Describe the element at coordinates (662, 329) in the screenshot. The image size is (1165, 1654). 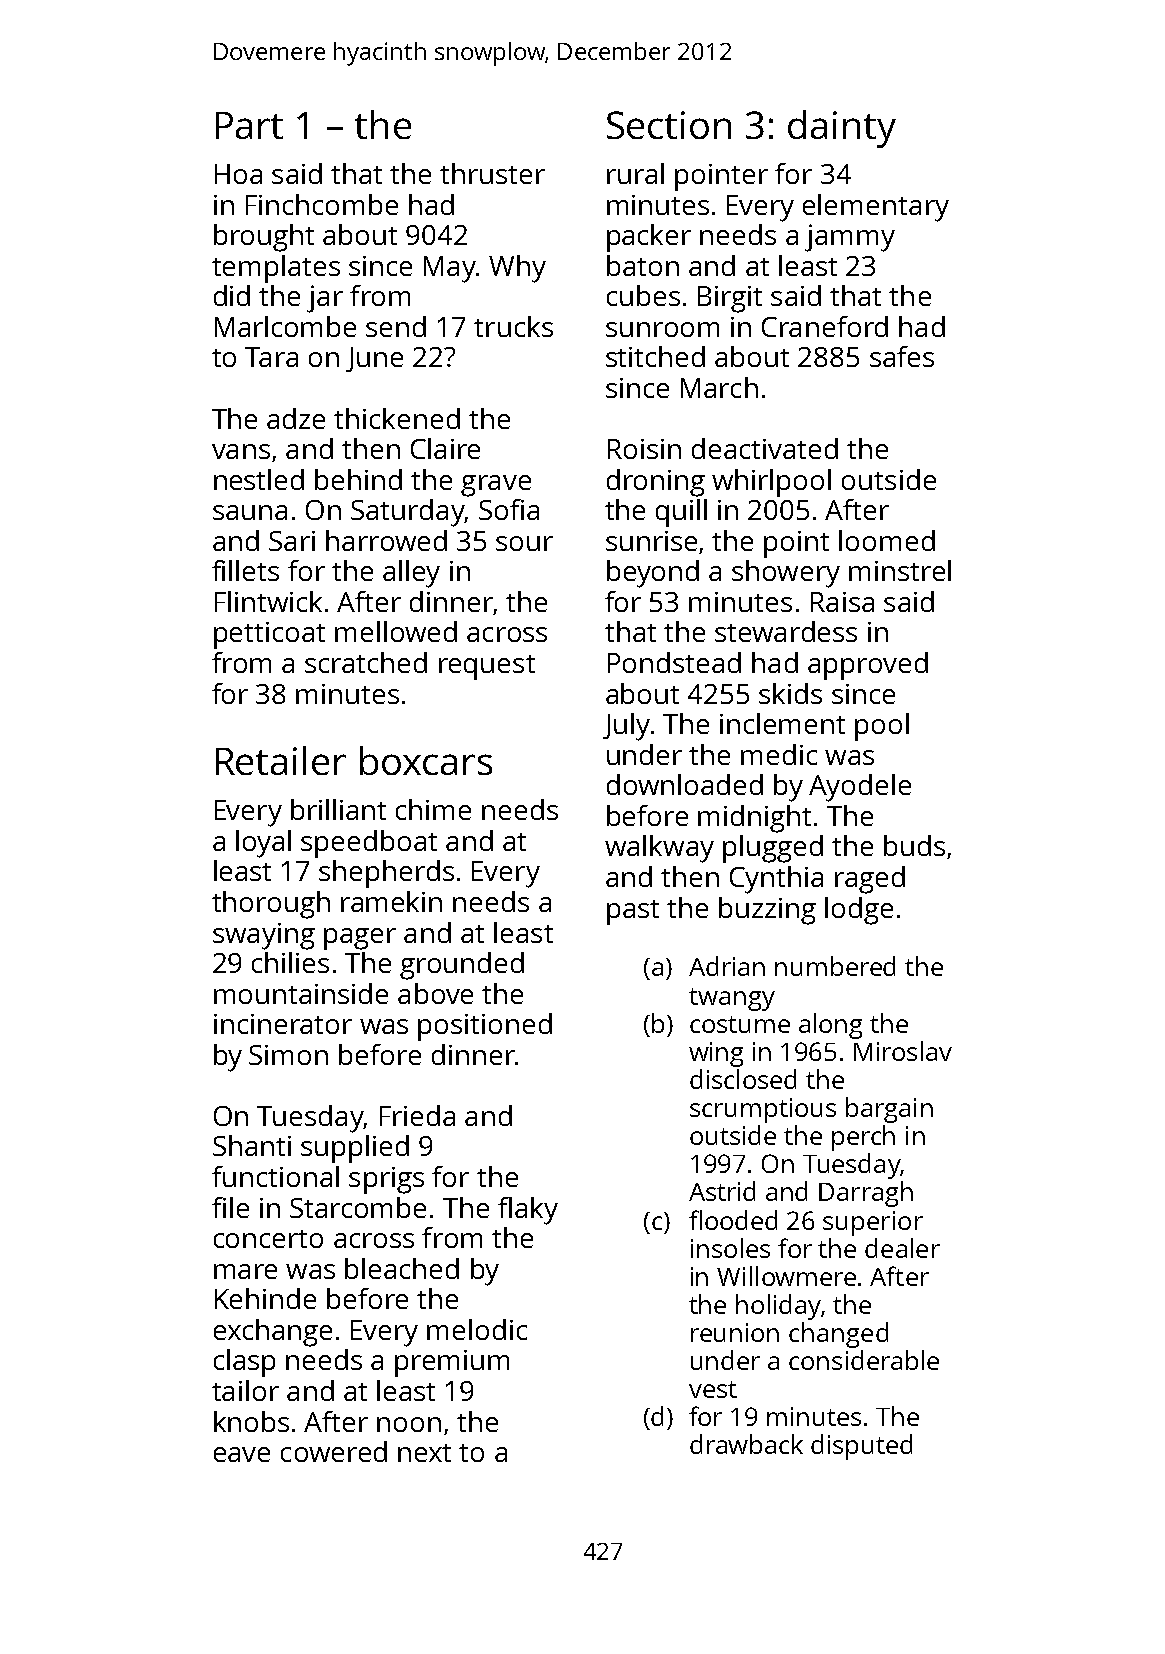
I see `sunroom` at that location.
